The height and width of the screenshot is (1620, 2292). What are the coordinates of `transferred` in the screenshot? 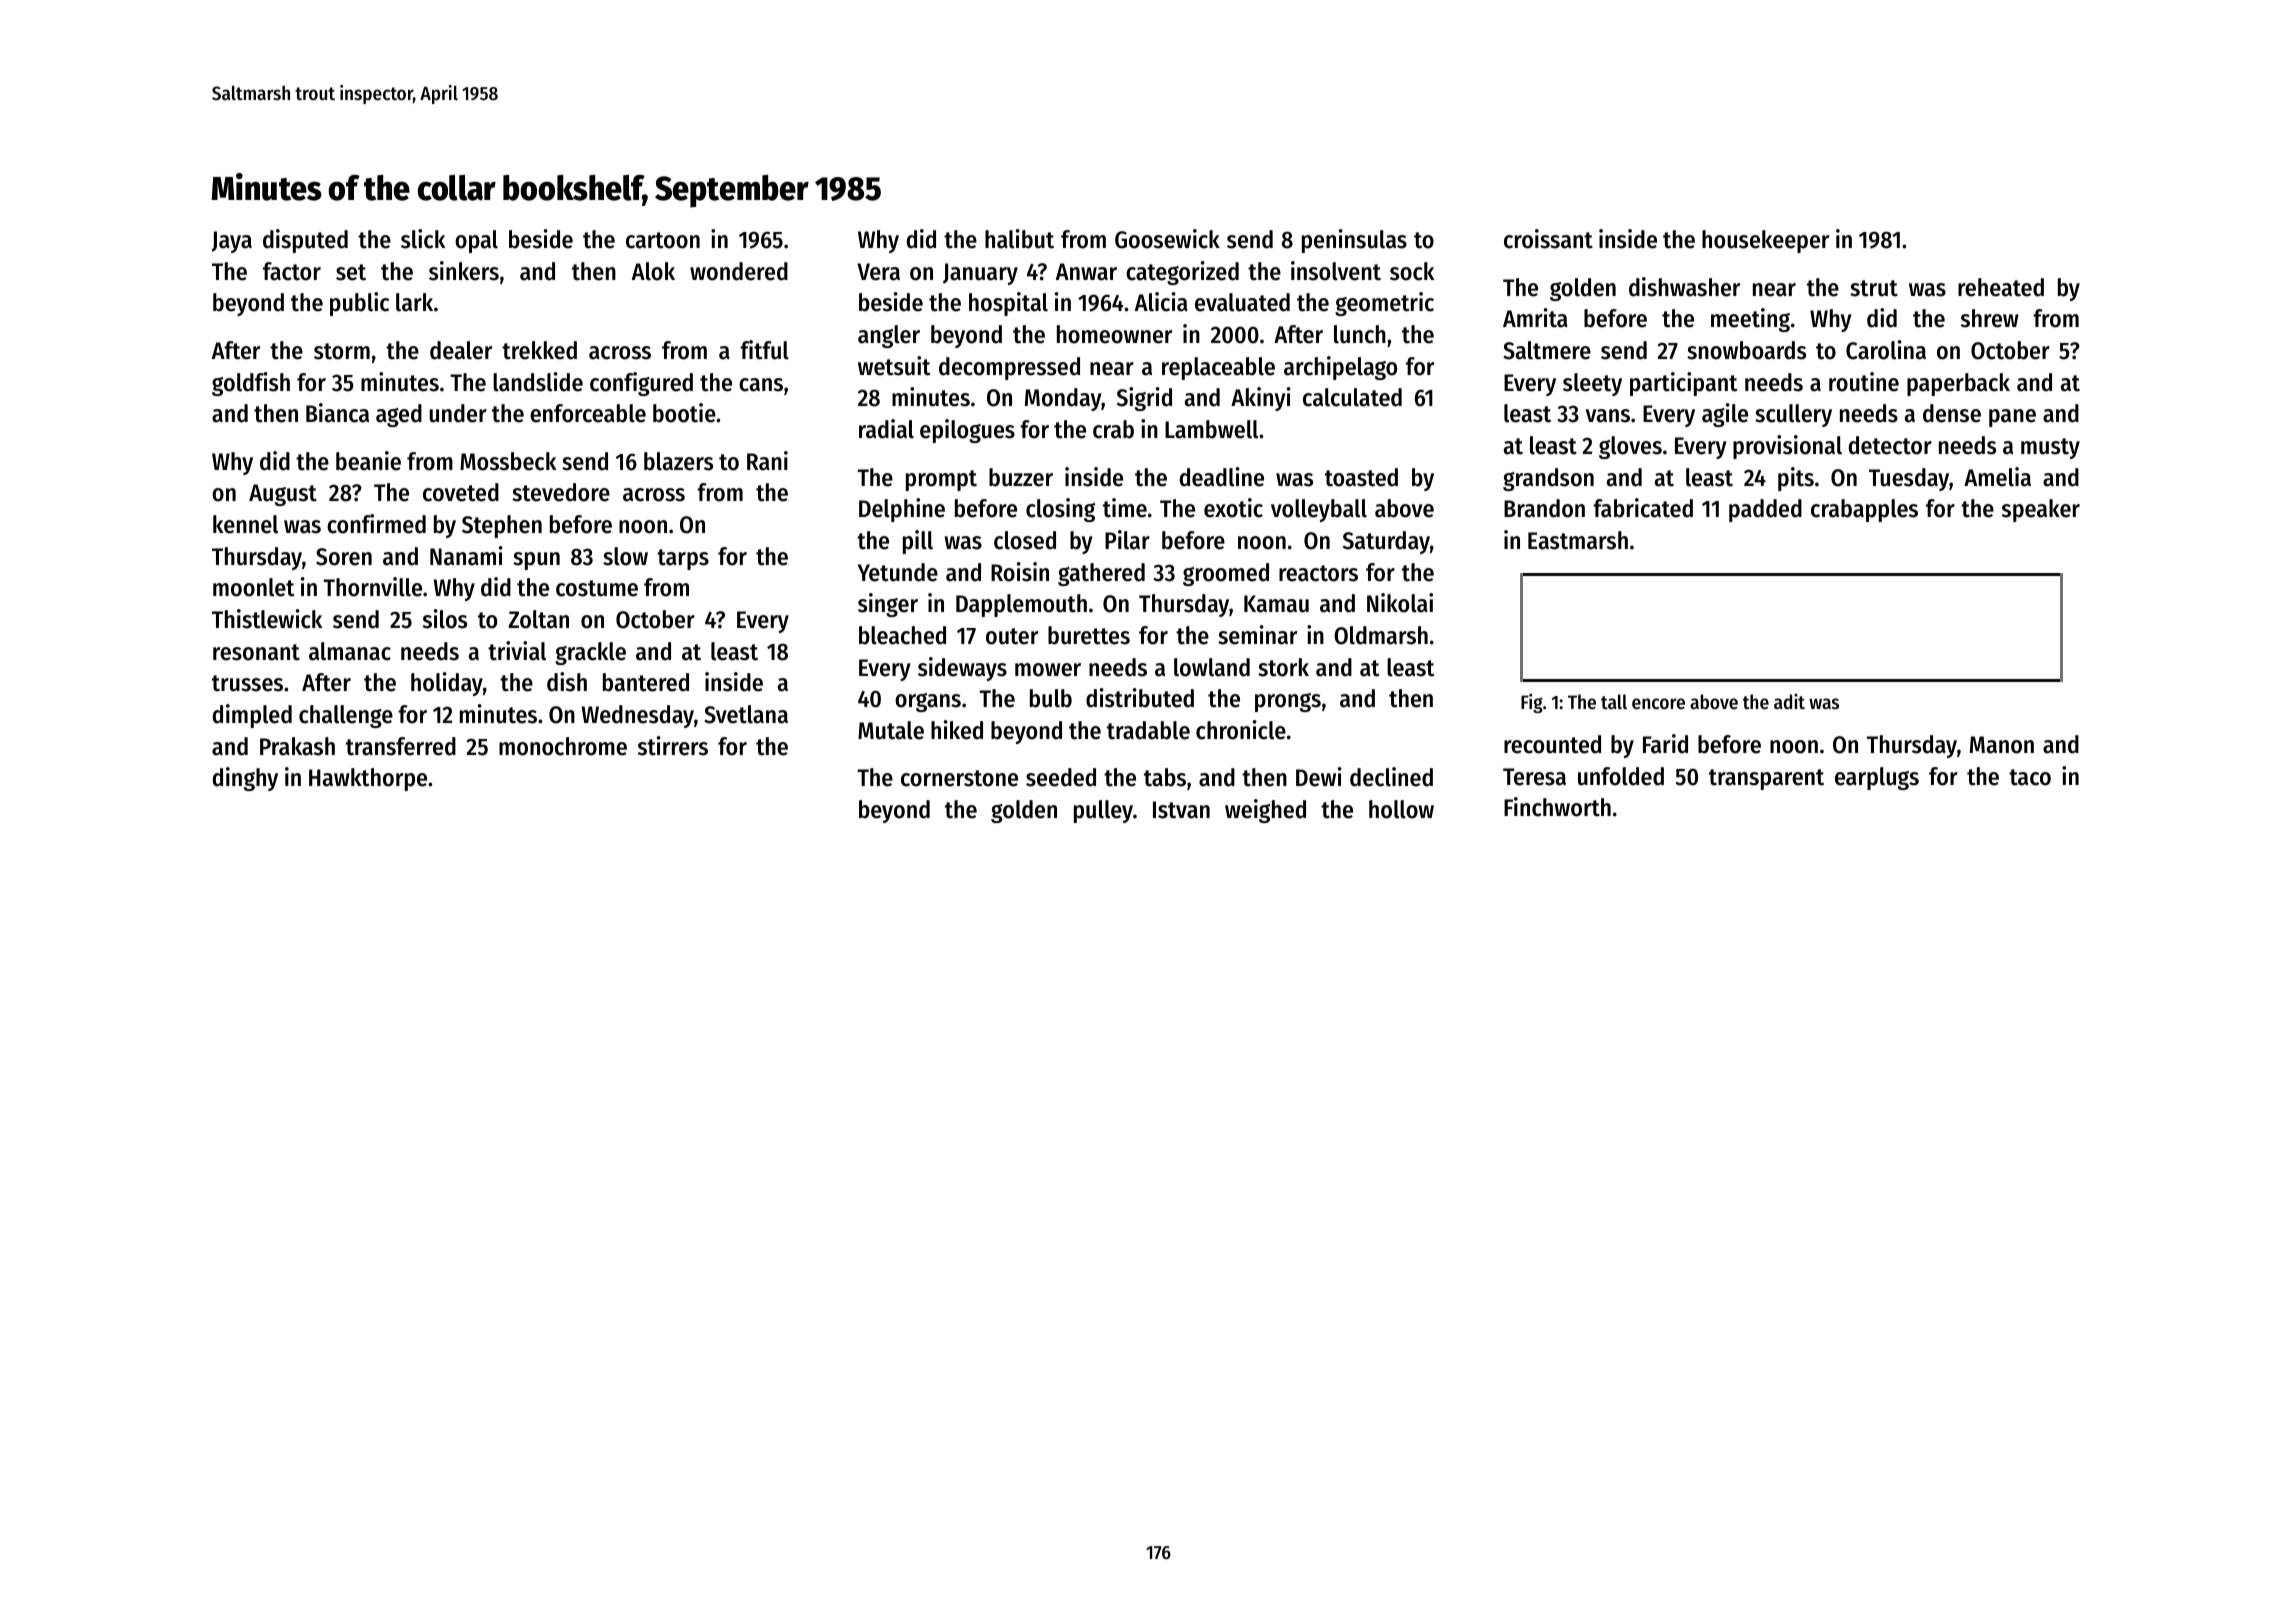 It's located at (401, 746).
